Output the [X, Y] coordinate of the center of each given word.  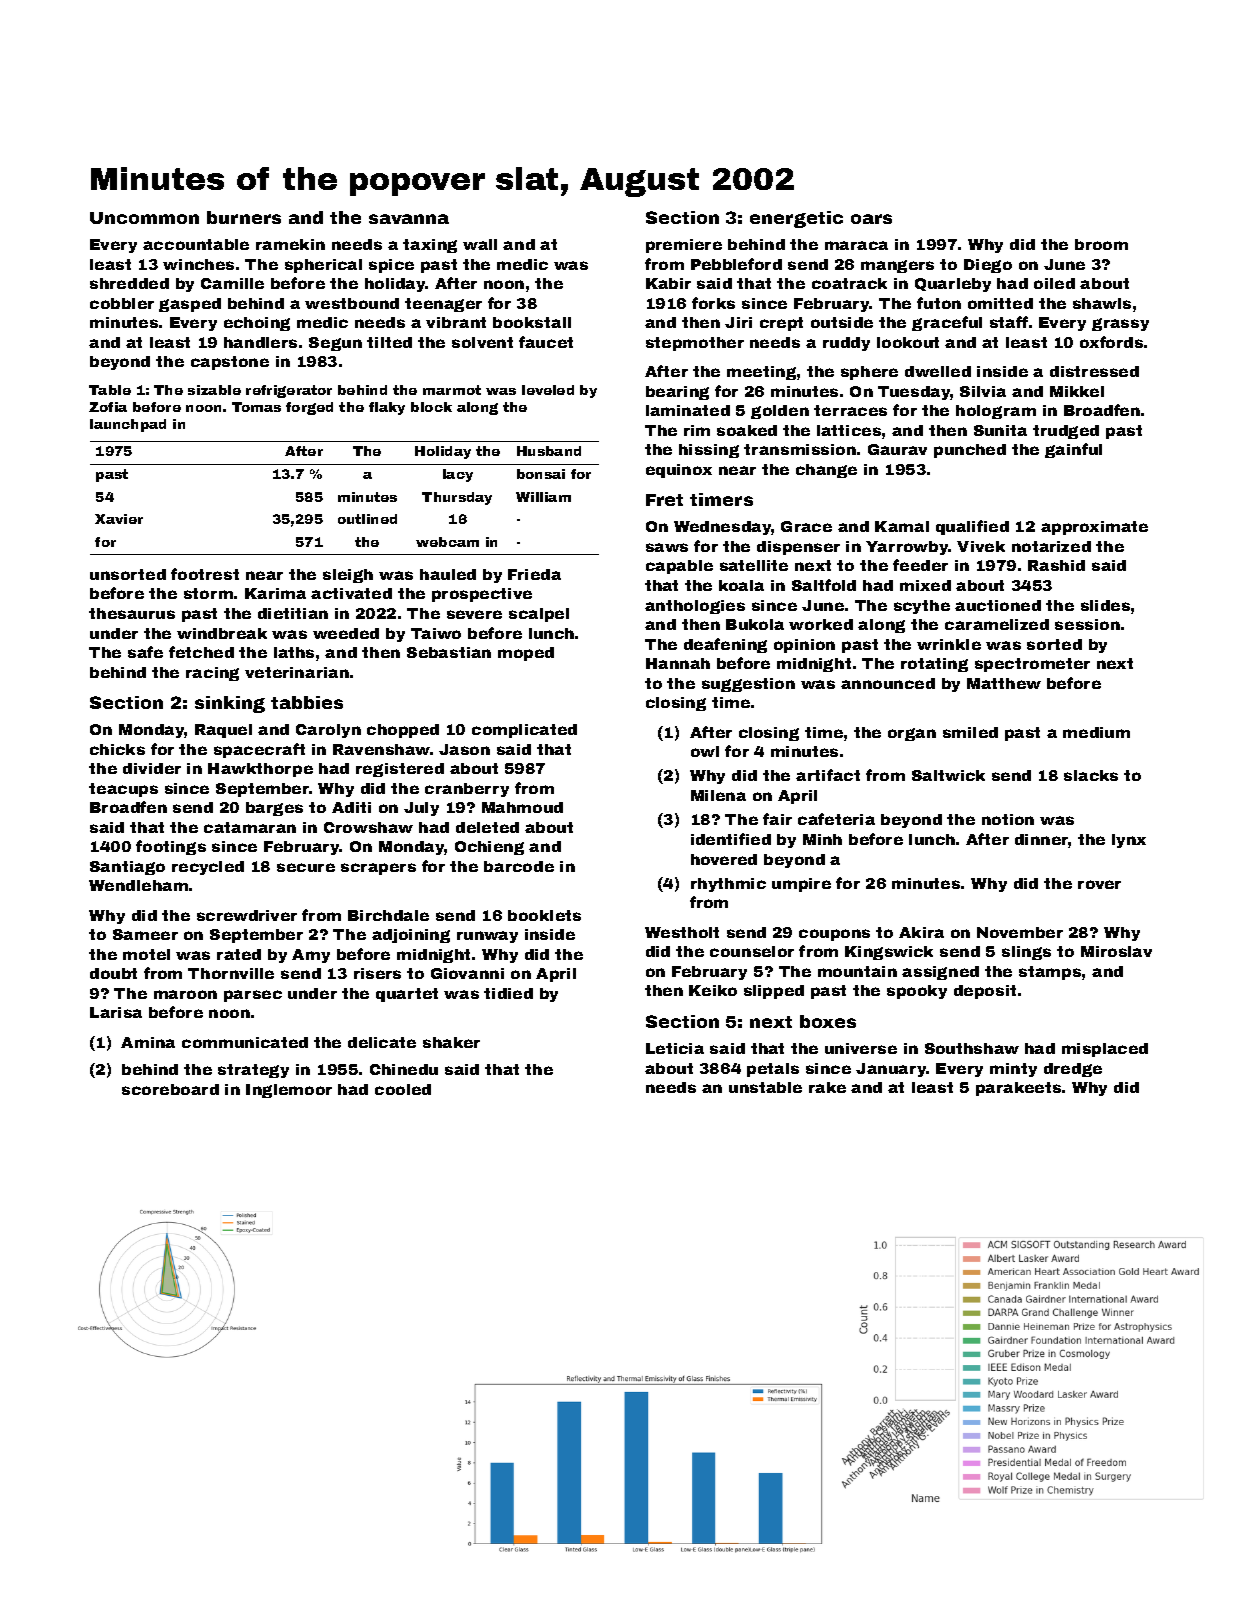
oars [871, 219]
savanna [409, 219]
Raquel [223, 731]
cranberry [467, 790]
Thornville [231, 973]
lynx [1129, 841]
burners [244, 217]
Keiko [713, 990]
